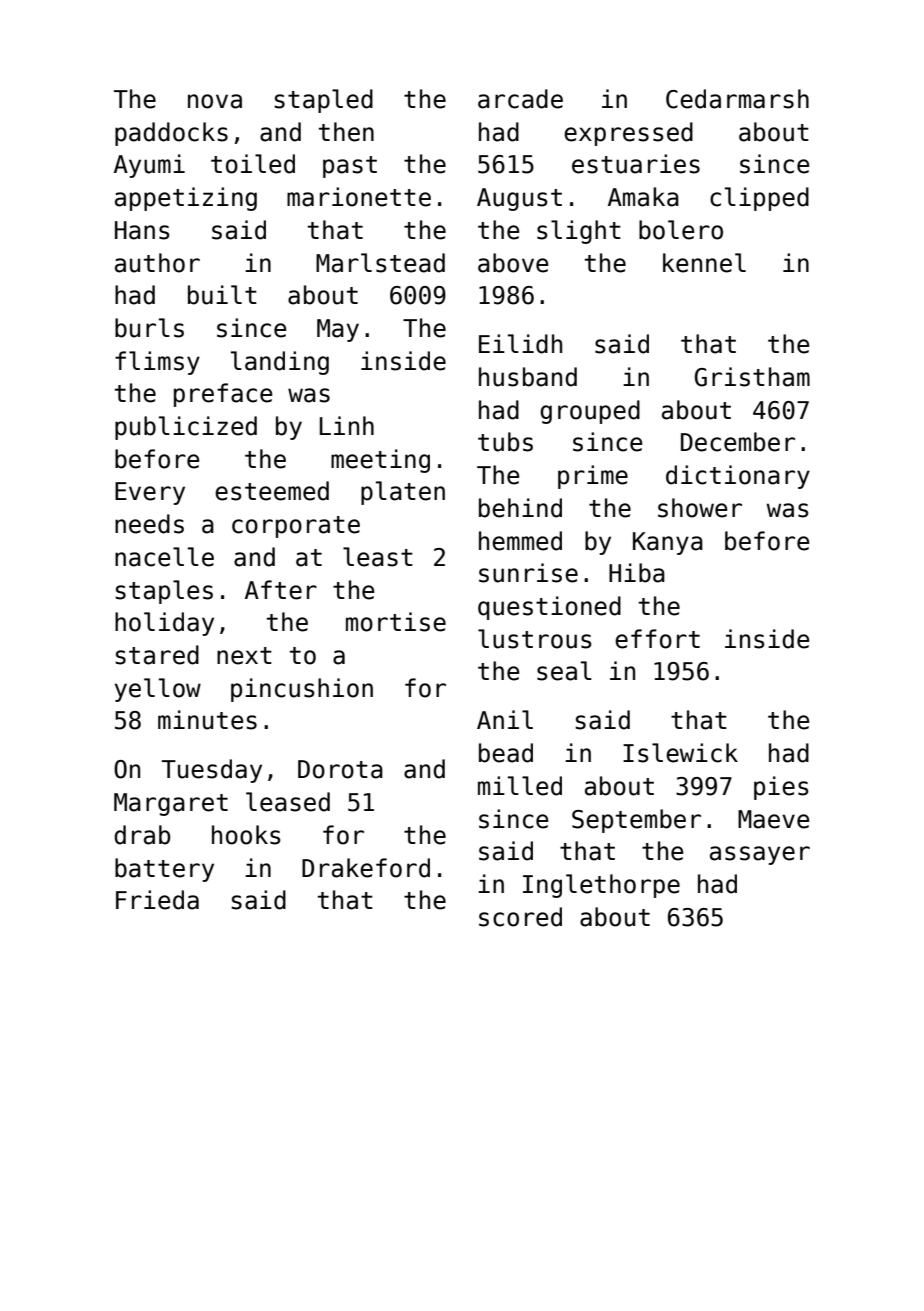 The width and height of the screenshot is (924, 1311). Describe the element at coordinates (149, 166) in the screenshot. I see `Ayumi` at that location.
